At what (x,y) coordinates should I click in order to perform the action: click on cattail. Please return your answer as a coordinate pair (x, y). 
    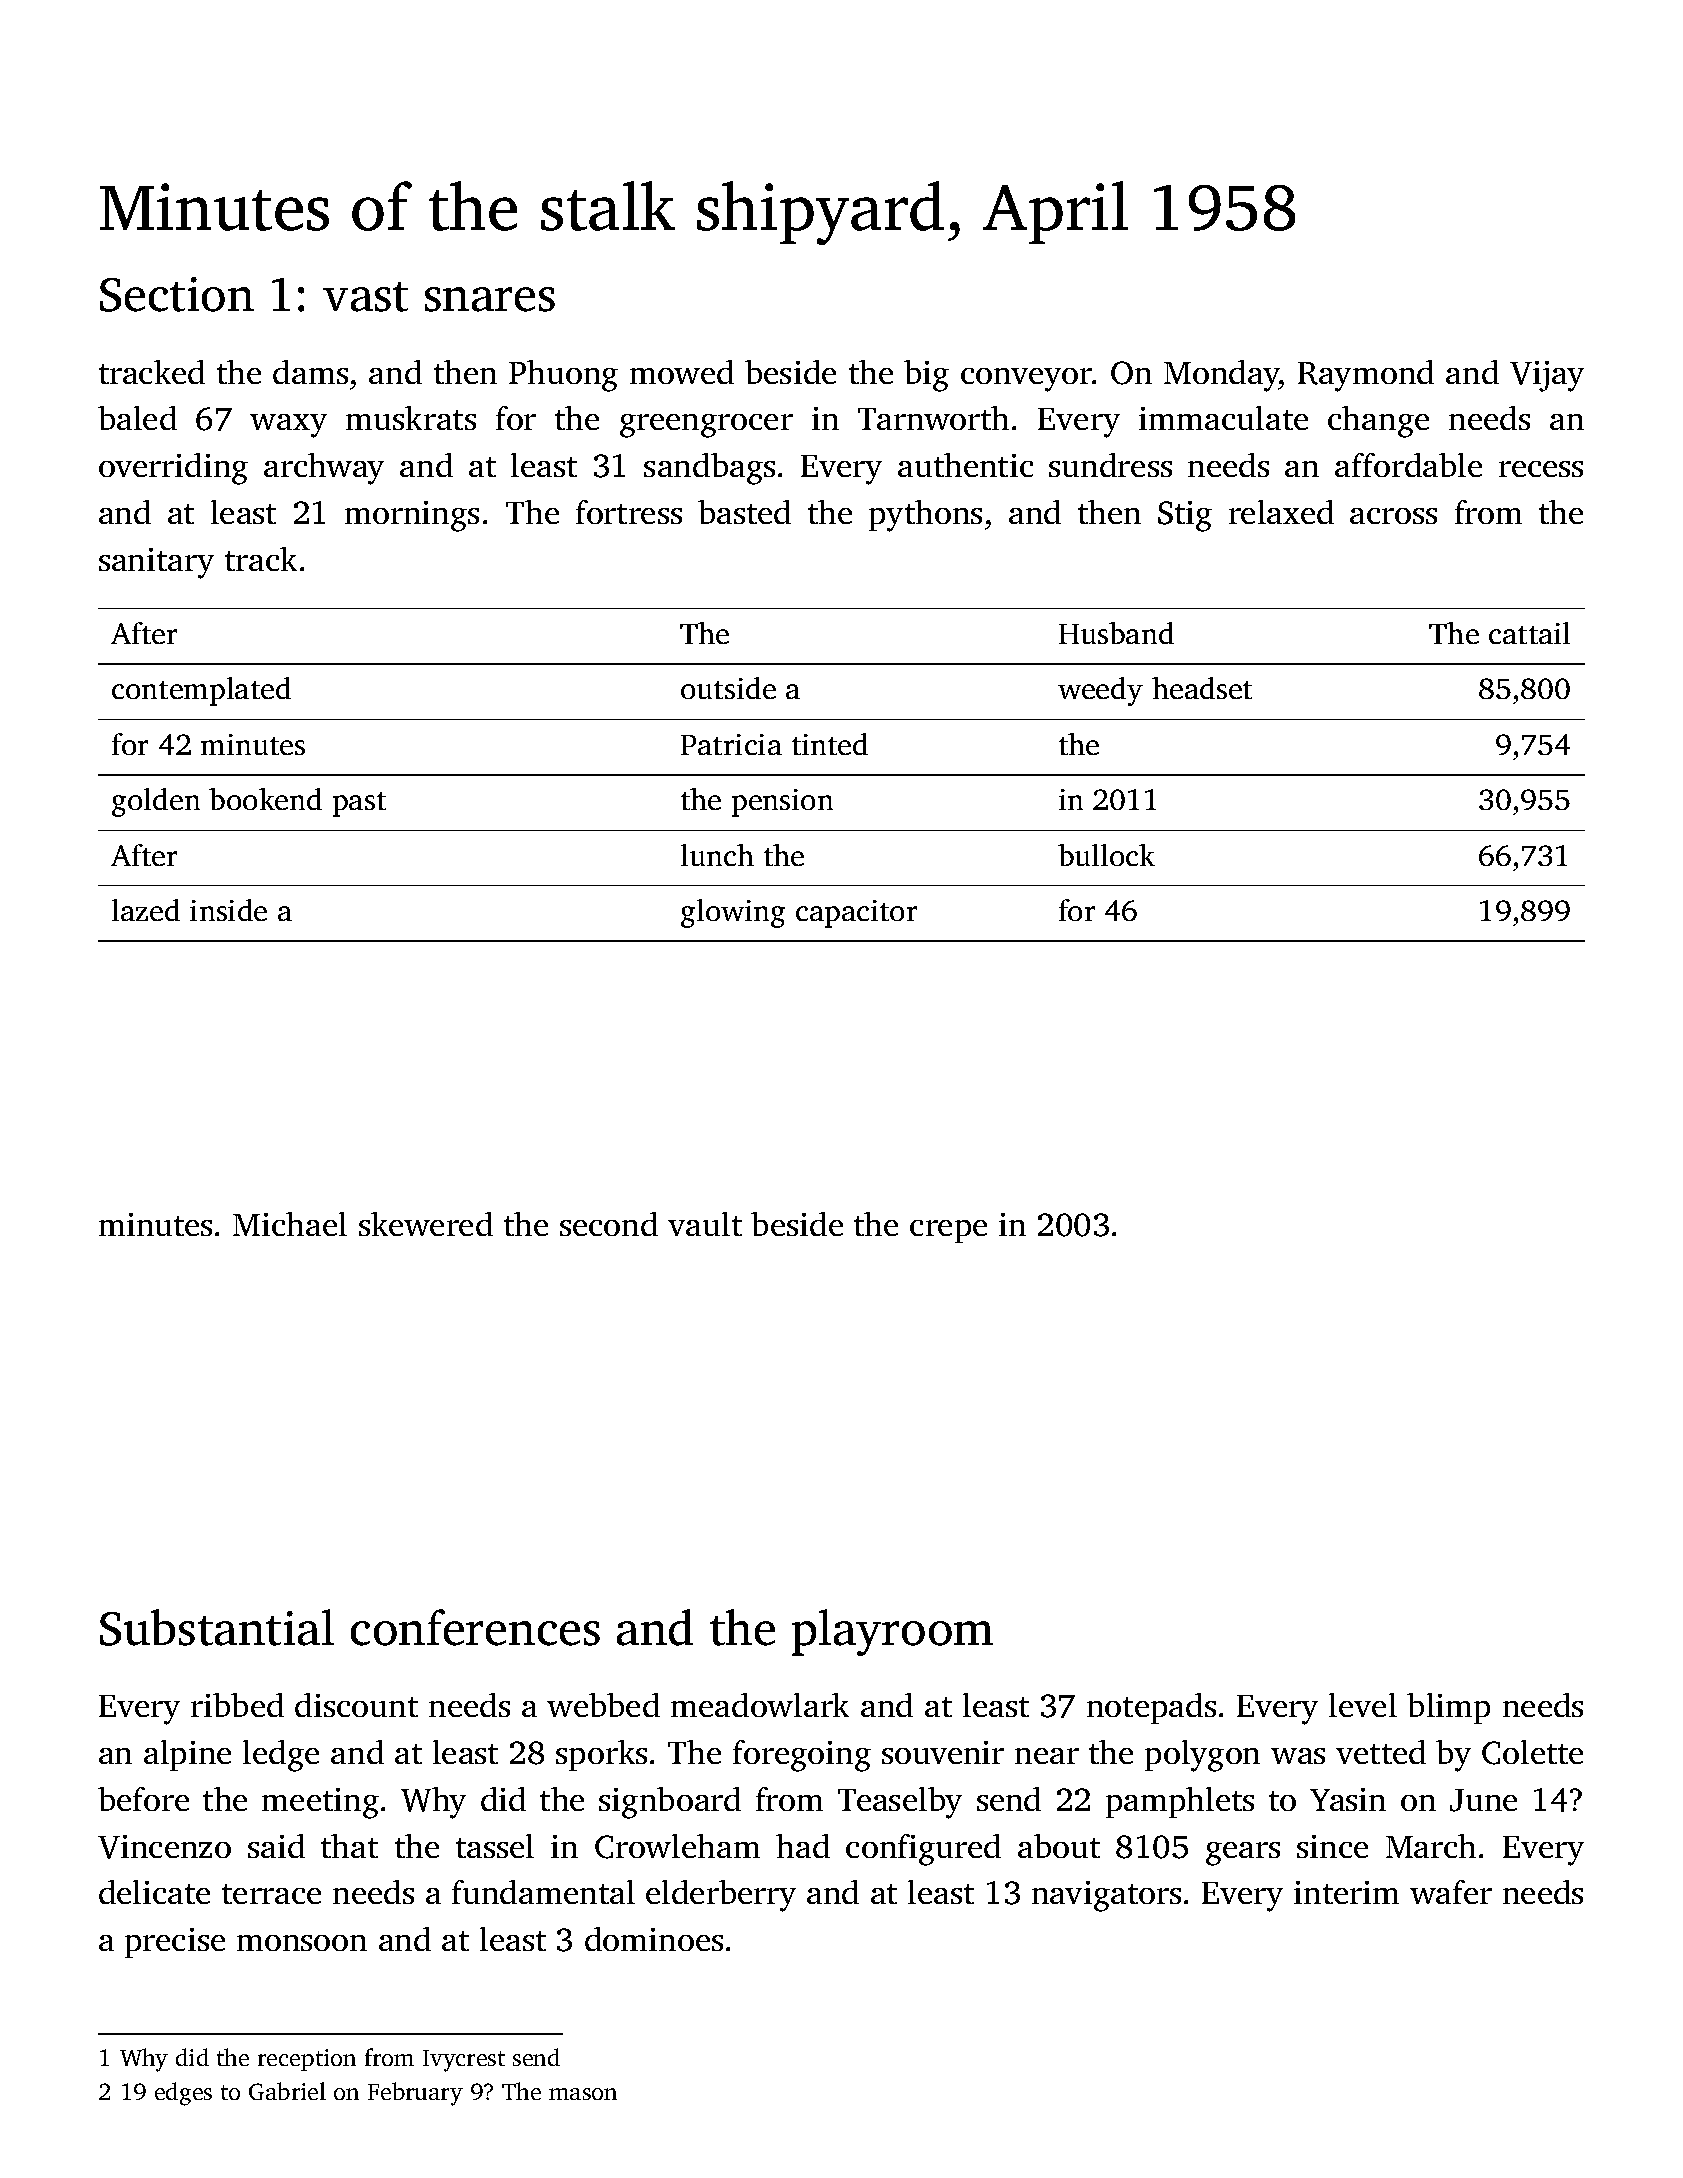
    Looking at the image, I should click on (1529, 633).
